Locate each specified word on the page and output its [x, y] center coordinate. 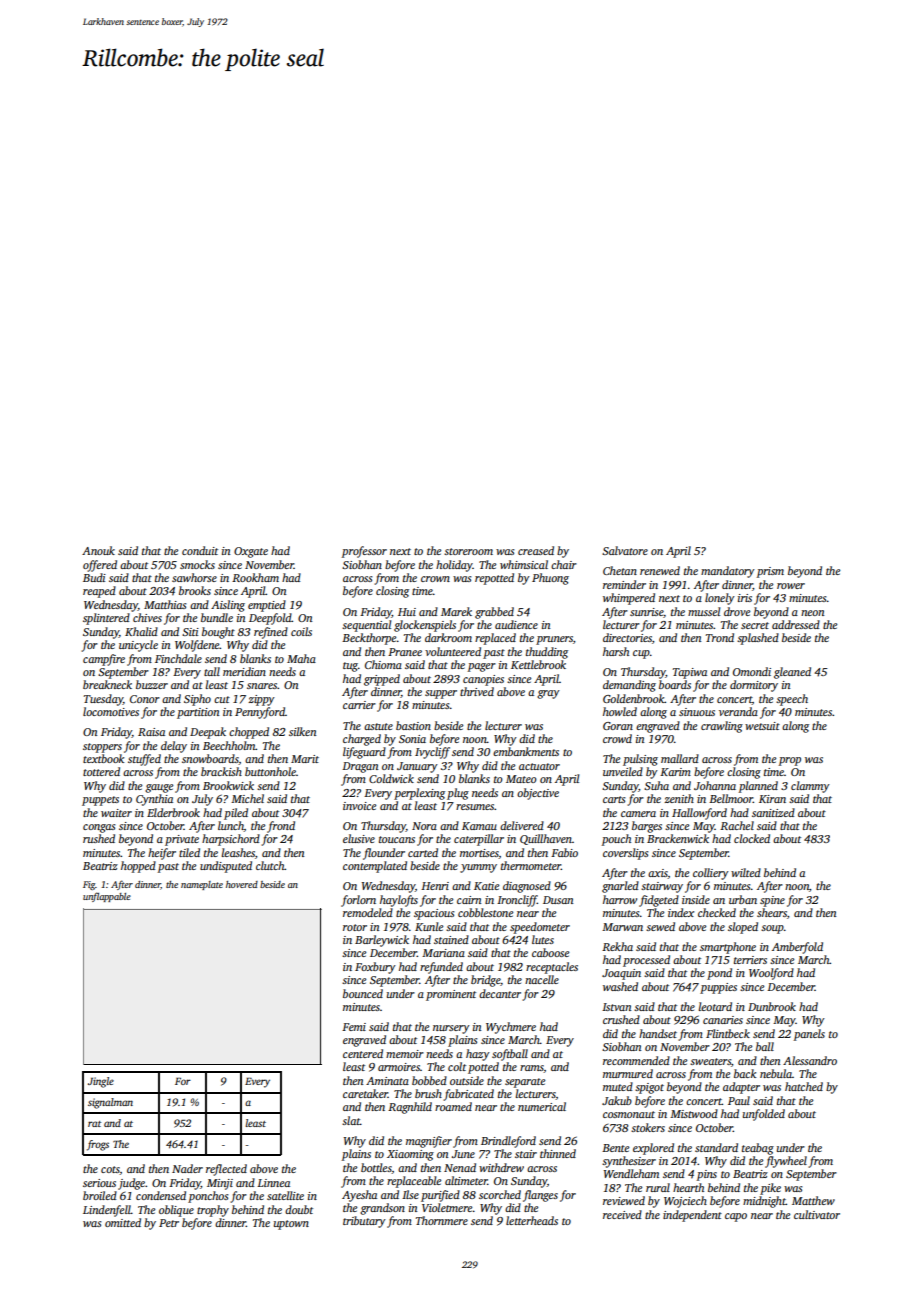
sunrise [646, 612]
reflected [226, 1170]
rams [532, 1069]
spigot [649, 1088]
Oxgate [251, 552]
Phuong [550, 579]
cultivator [817, 1214]
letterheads [532, 1220]
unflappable [107, 897]
